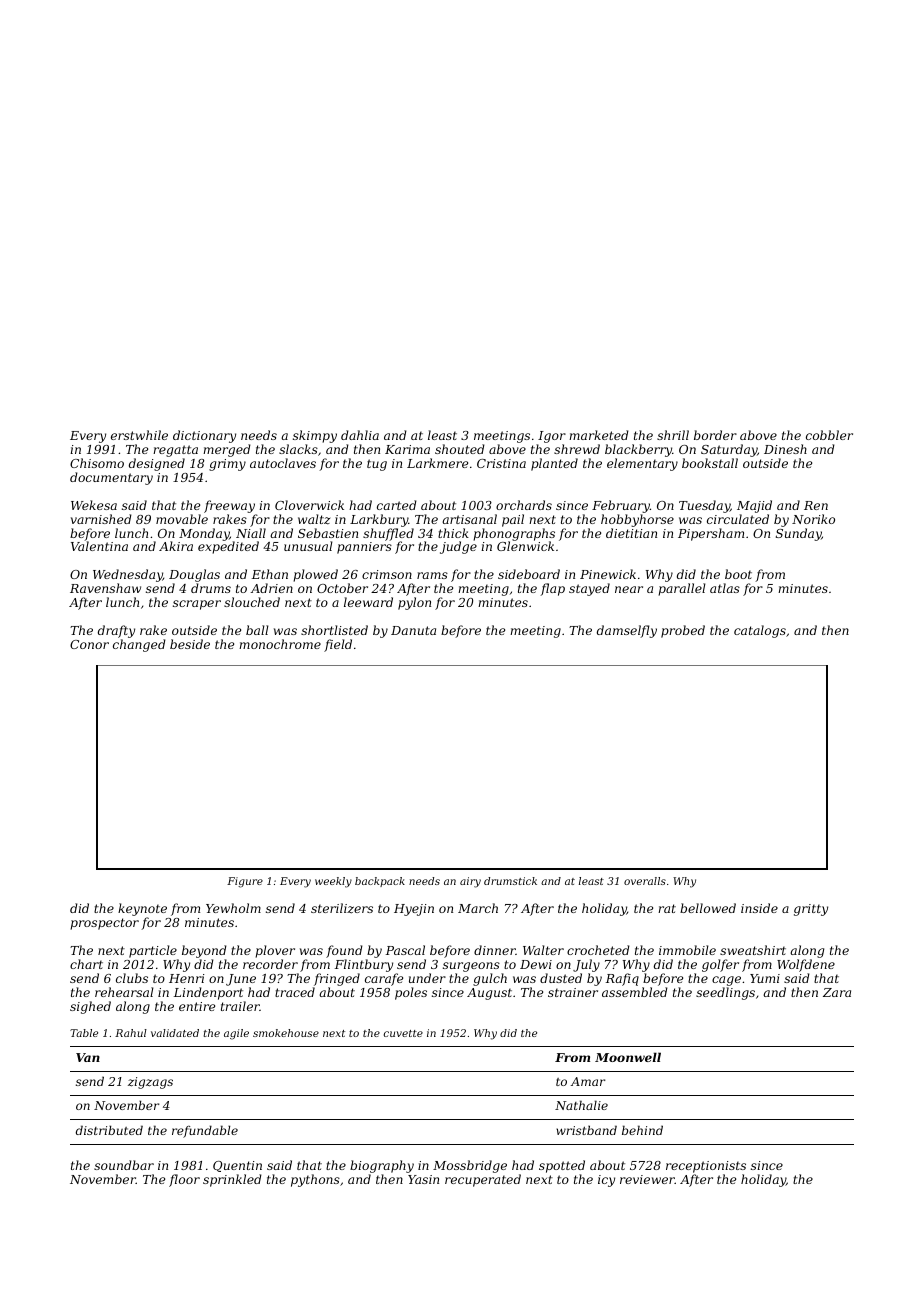 This screenshot has width=924, height=1308. I want to click on planted, so click(554, 464).
